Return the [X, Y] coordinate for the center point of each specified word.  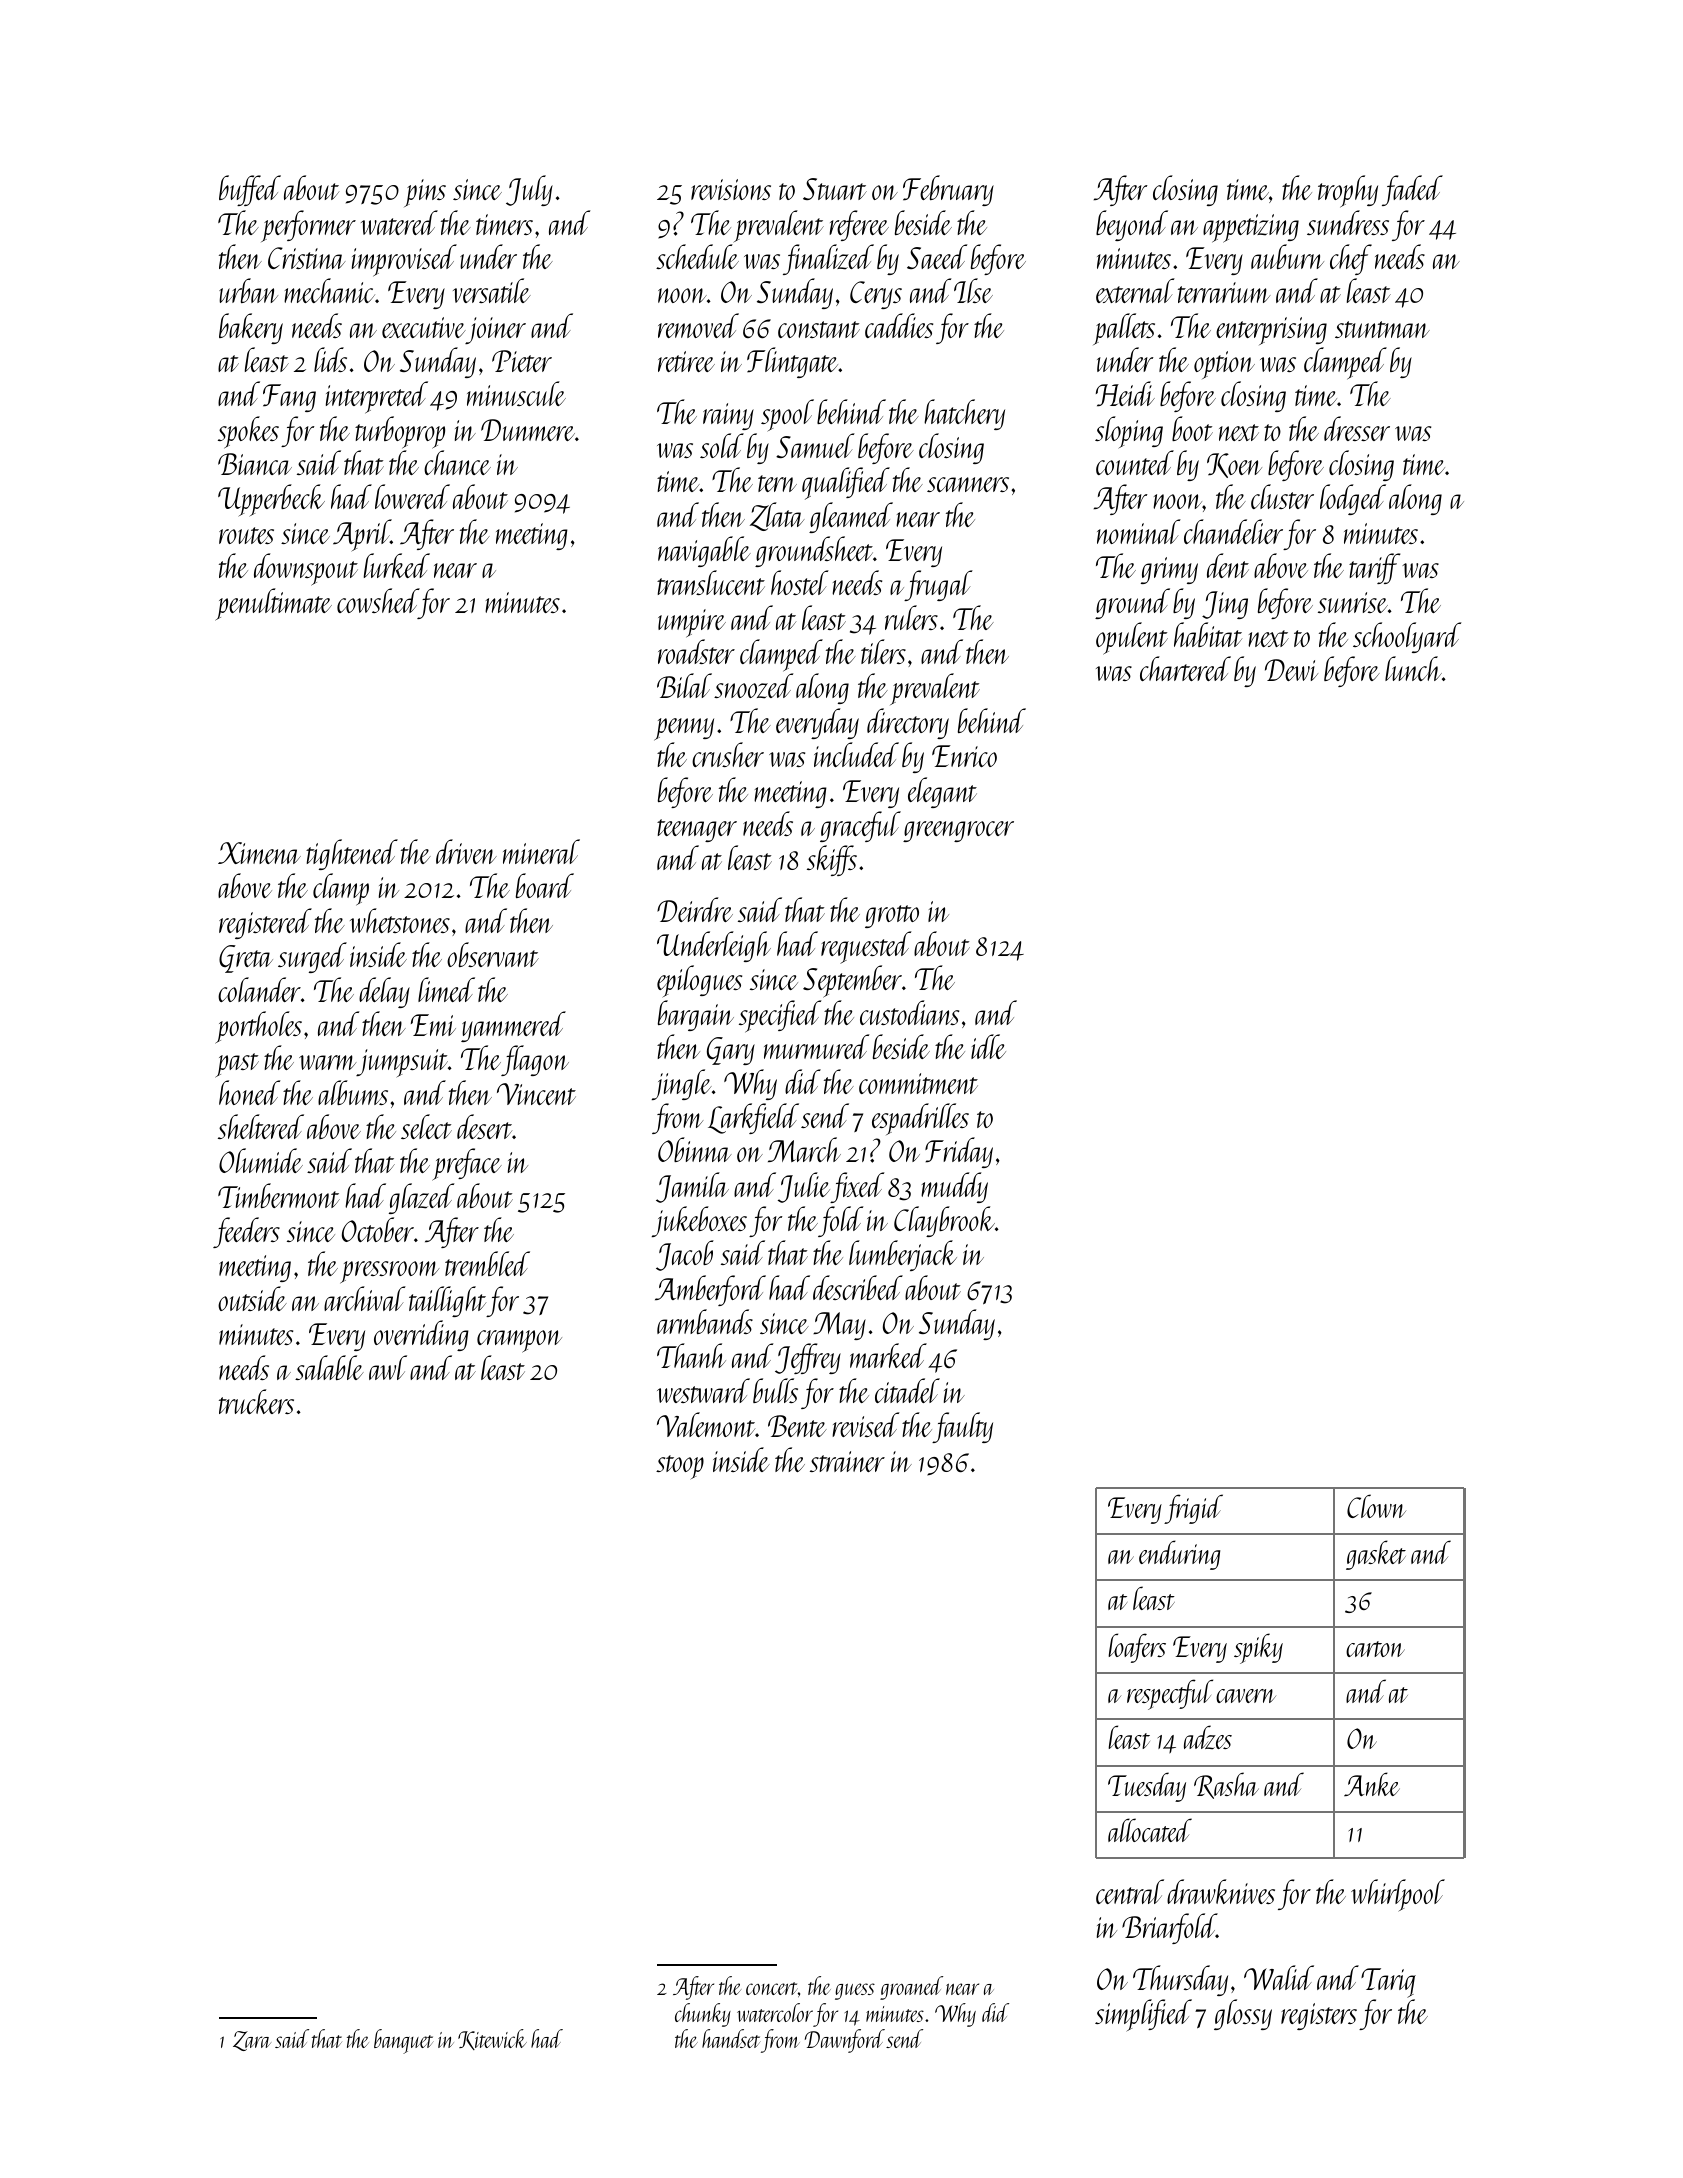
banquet [404, 2041]
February [948, 190]
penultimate [273, 604]
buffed [250, 190]
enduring [1179, 1555]
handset [731, 2038]
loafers [1137, 1648]
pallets [1124, 329]
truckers [256, 1401]
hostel [800, 582]
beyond [1132, 225]
